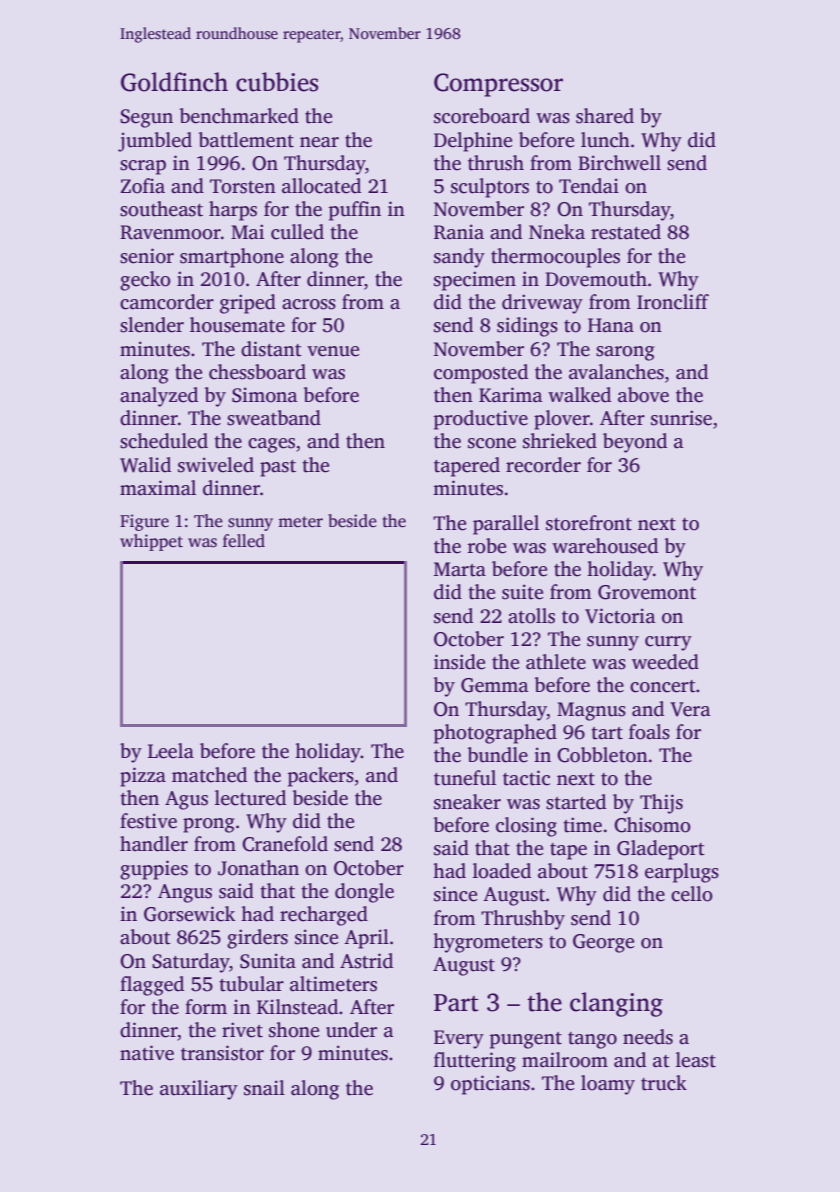  What do you see at coordinates (151, 542) in the document?
I see `whippet` at bounding box center [151, 542].
